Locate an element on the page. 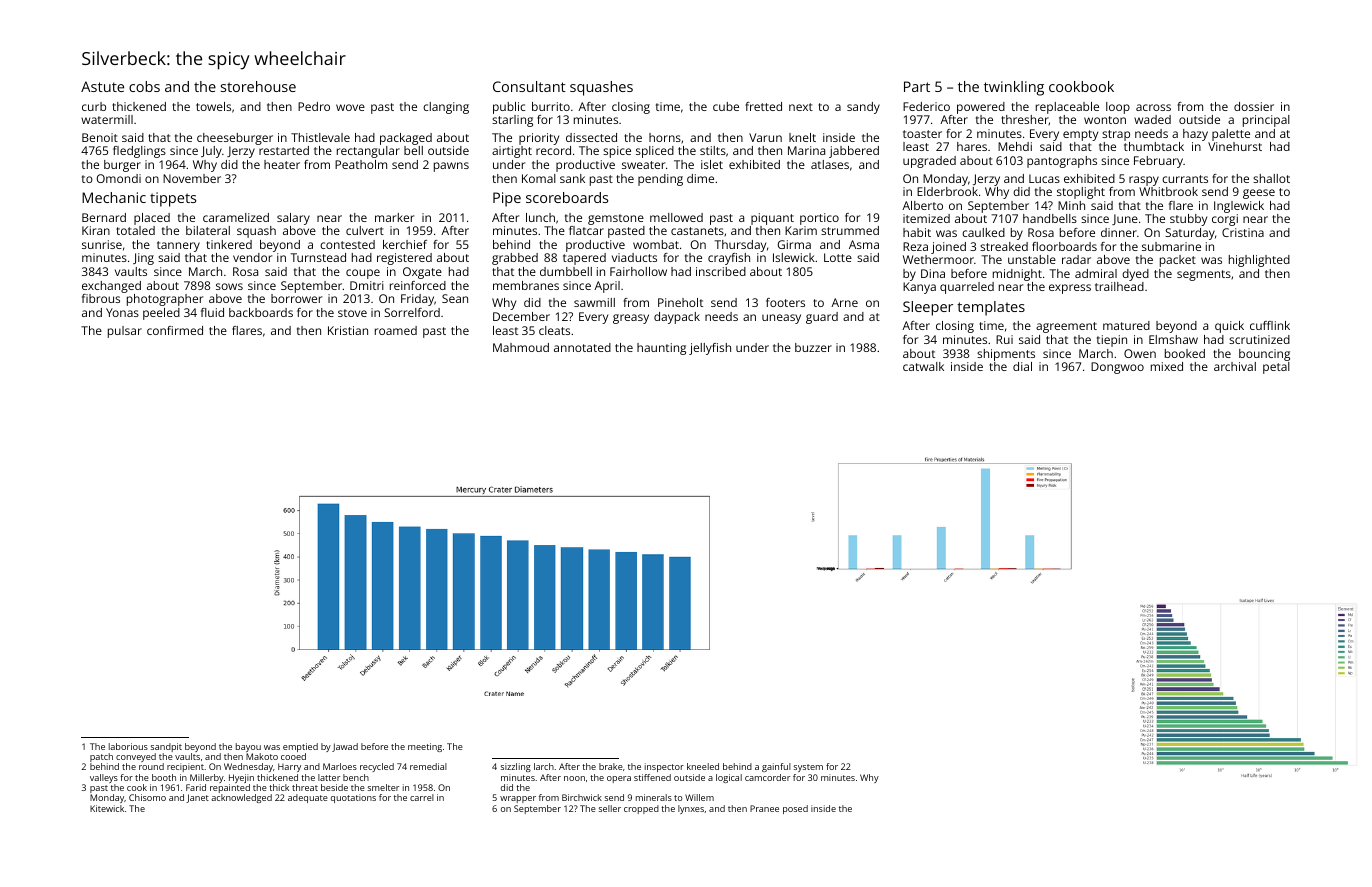 The width and height of the document is (1372, 887). laborious is located at coordinates (128, 746).
